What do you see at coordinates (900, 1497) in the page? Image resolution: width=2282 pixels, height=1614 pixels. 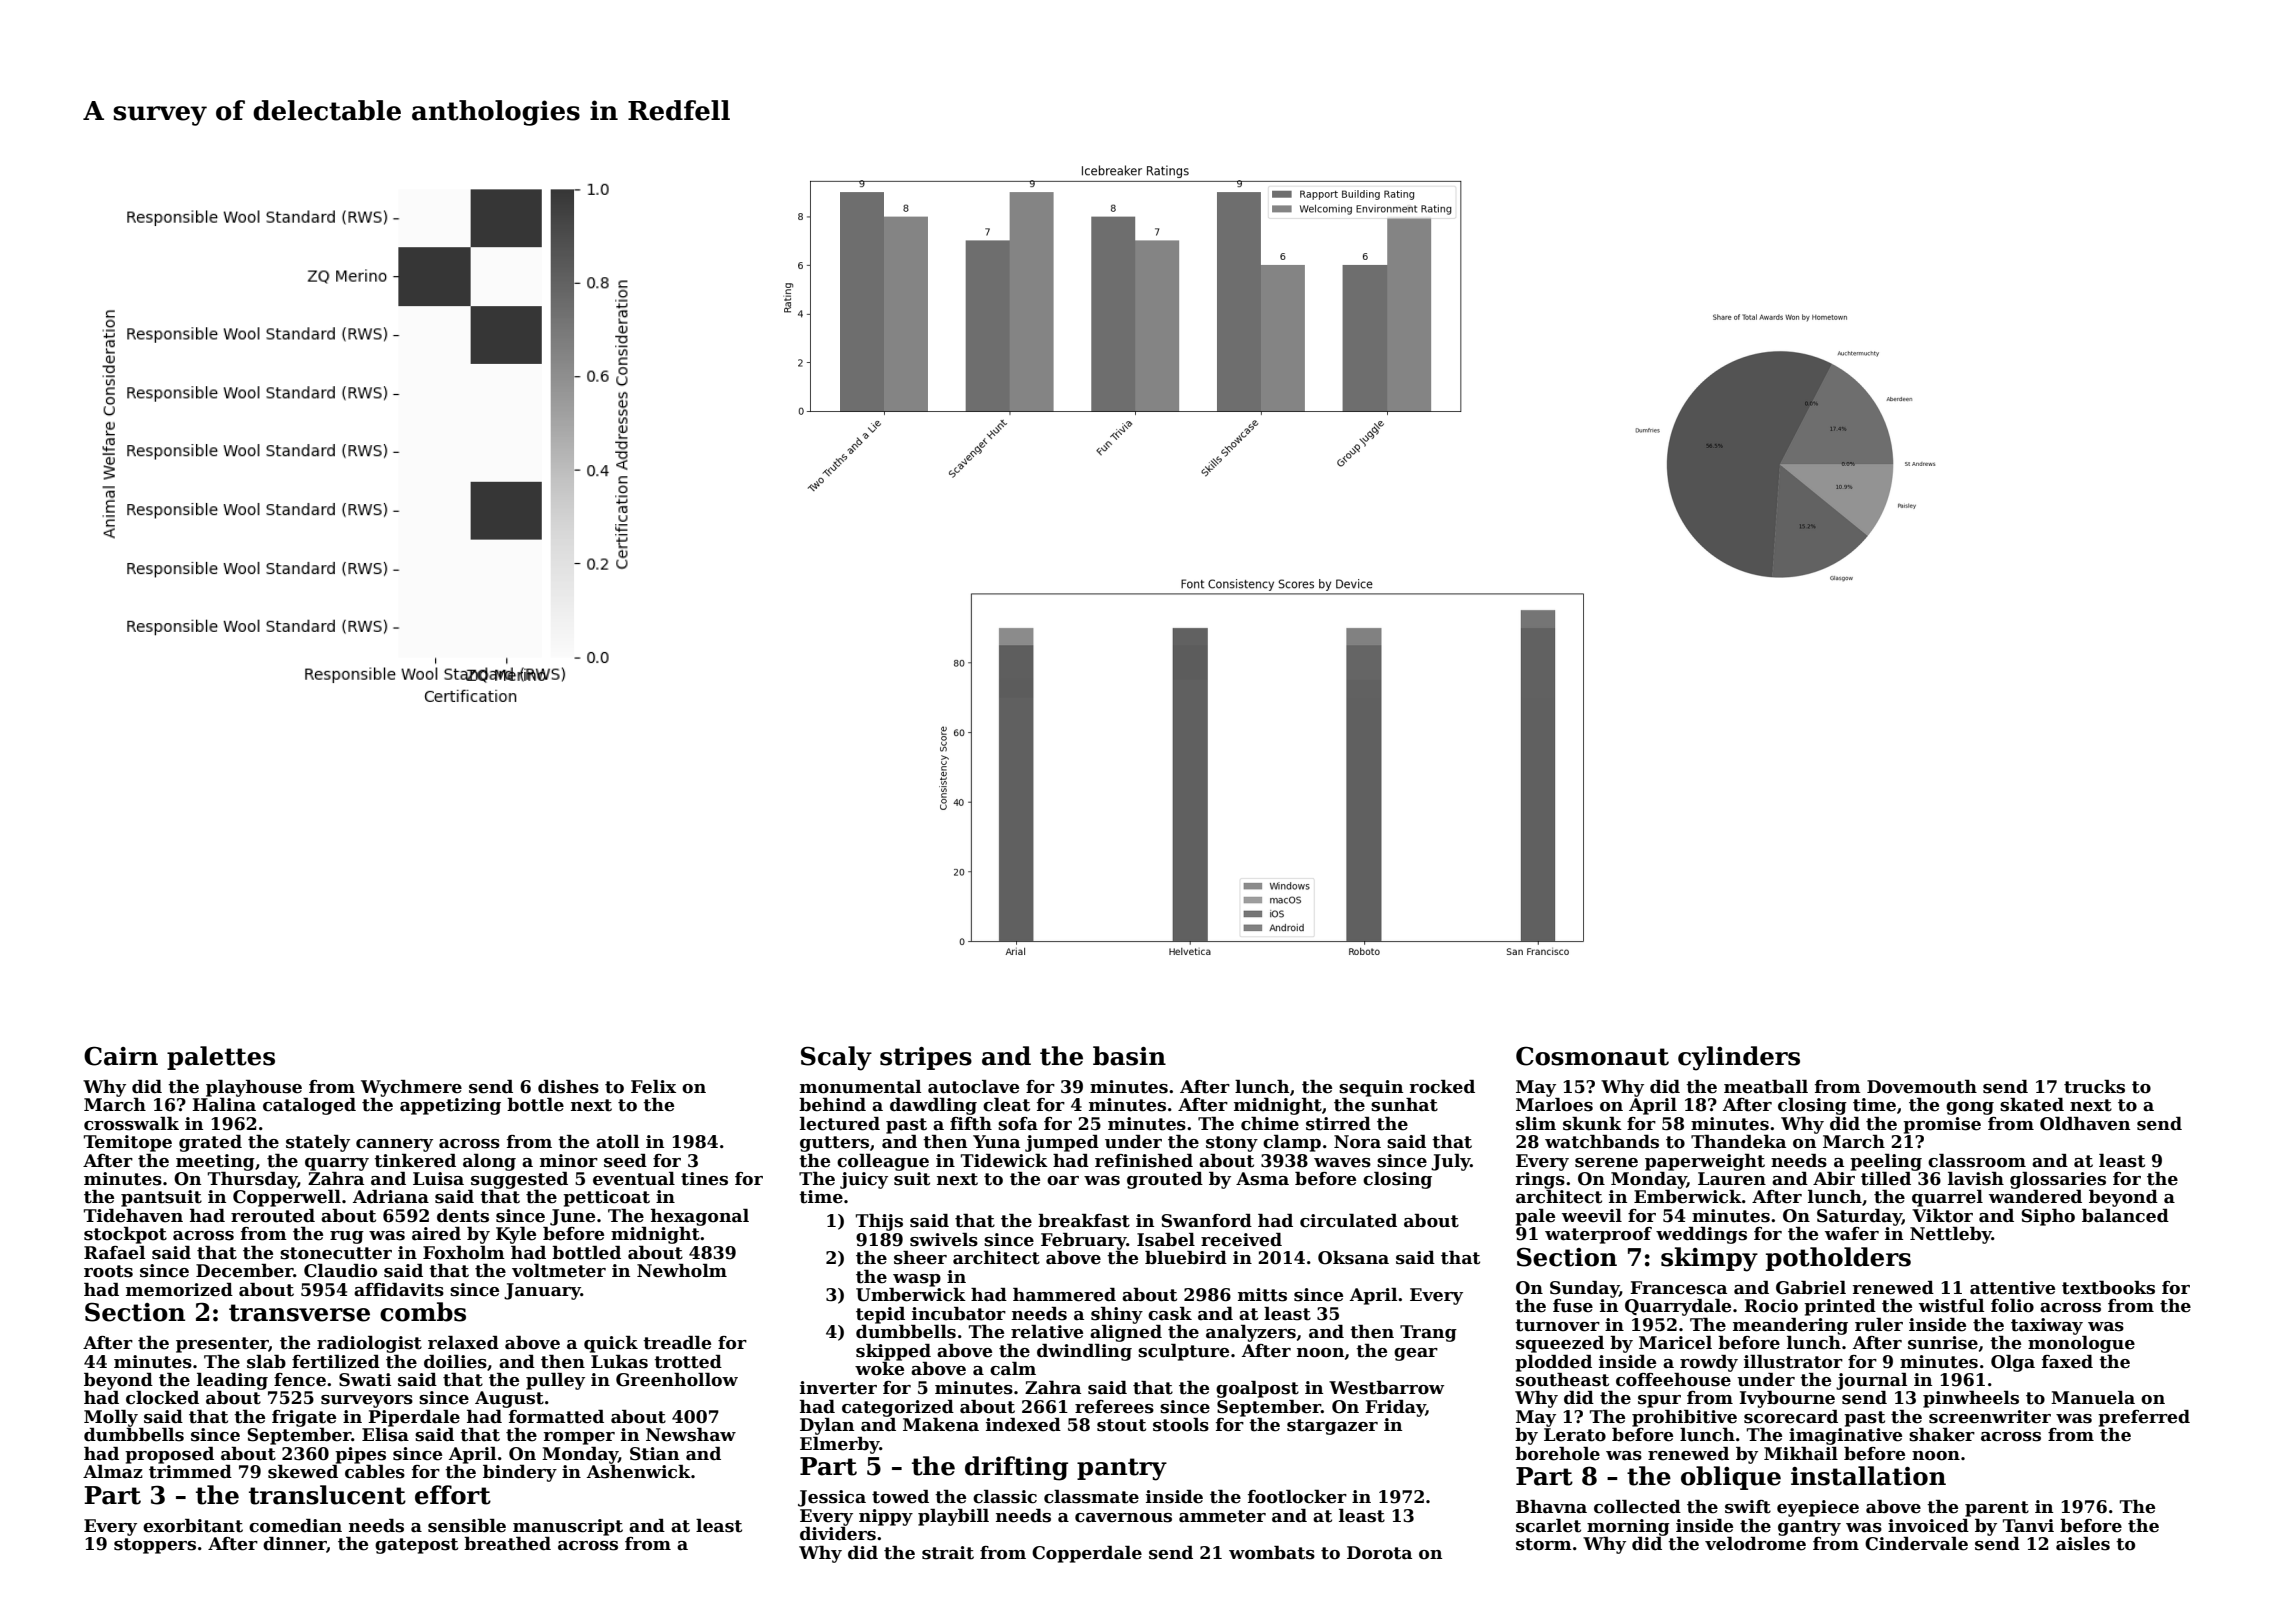 I see `towed` at bounding box center [900, 1497].
